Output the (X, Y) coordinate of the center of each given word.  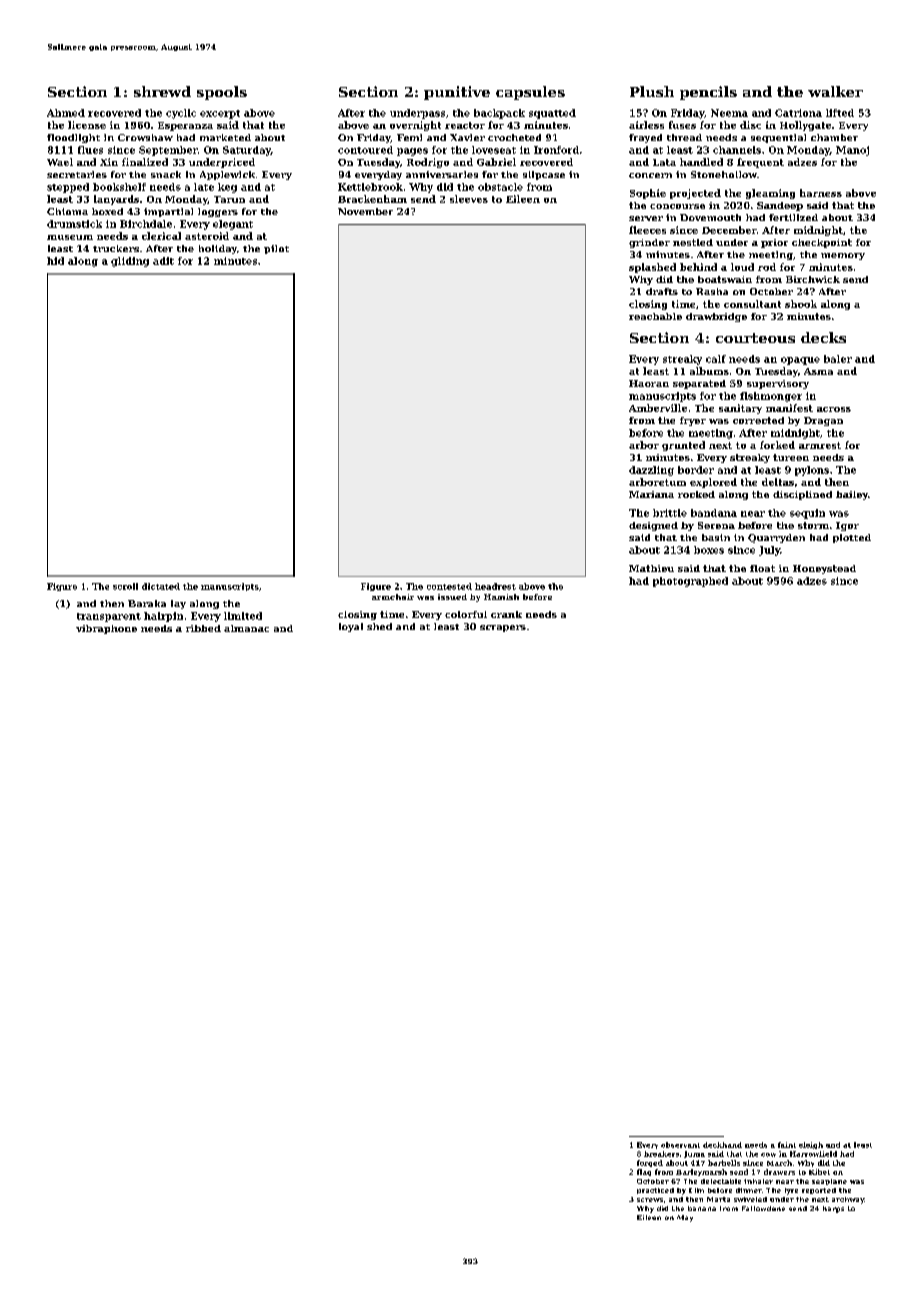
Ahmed (66, 113)
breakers (661, 1154)
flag (644, 1172)
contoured (365, 150)
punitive (457, 93)
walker (835, 91)
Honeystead (824, 569)
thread (684, 137)
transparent (109, 617)
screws (650, 1200)
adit (163, 261)
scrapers (503, 628)
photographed (690, 582)
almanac (246, 628)
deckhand (722, 1145)
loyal (351, 627)
